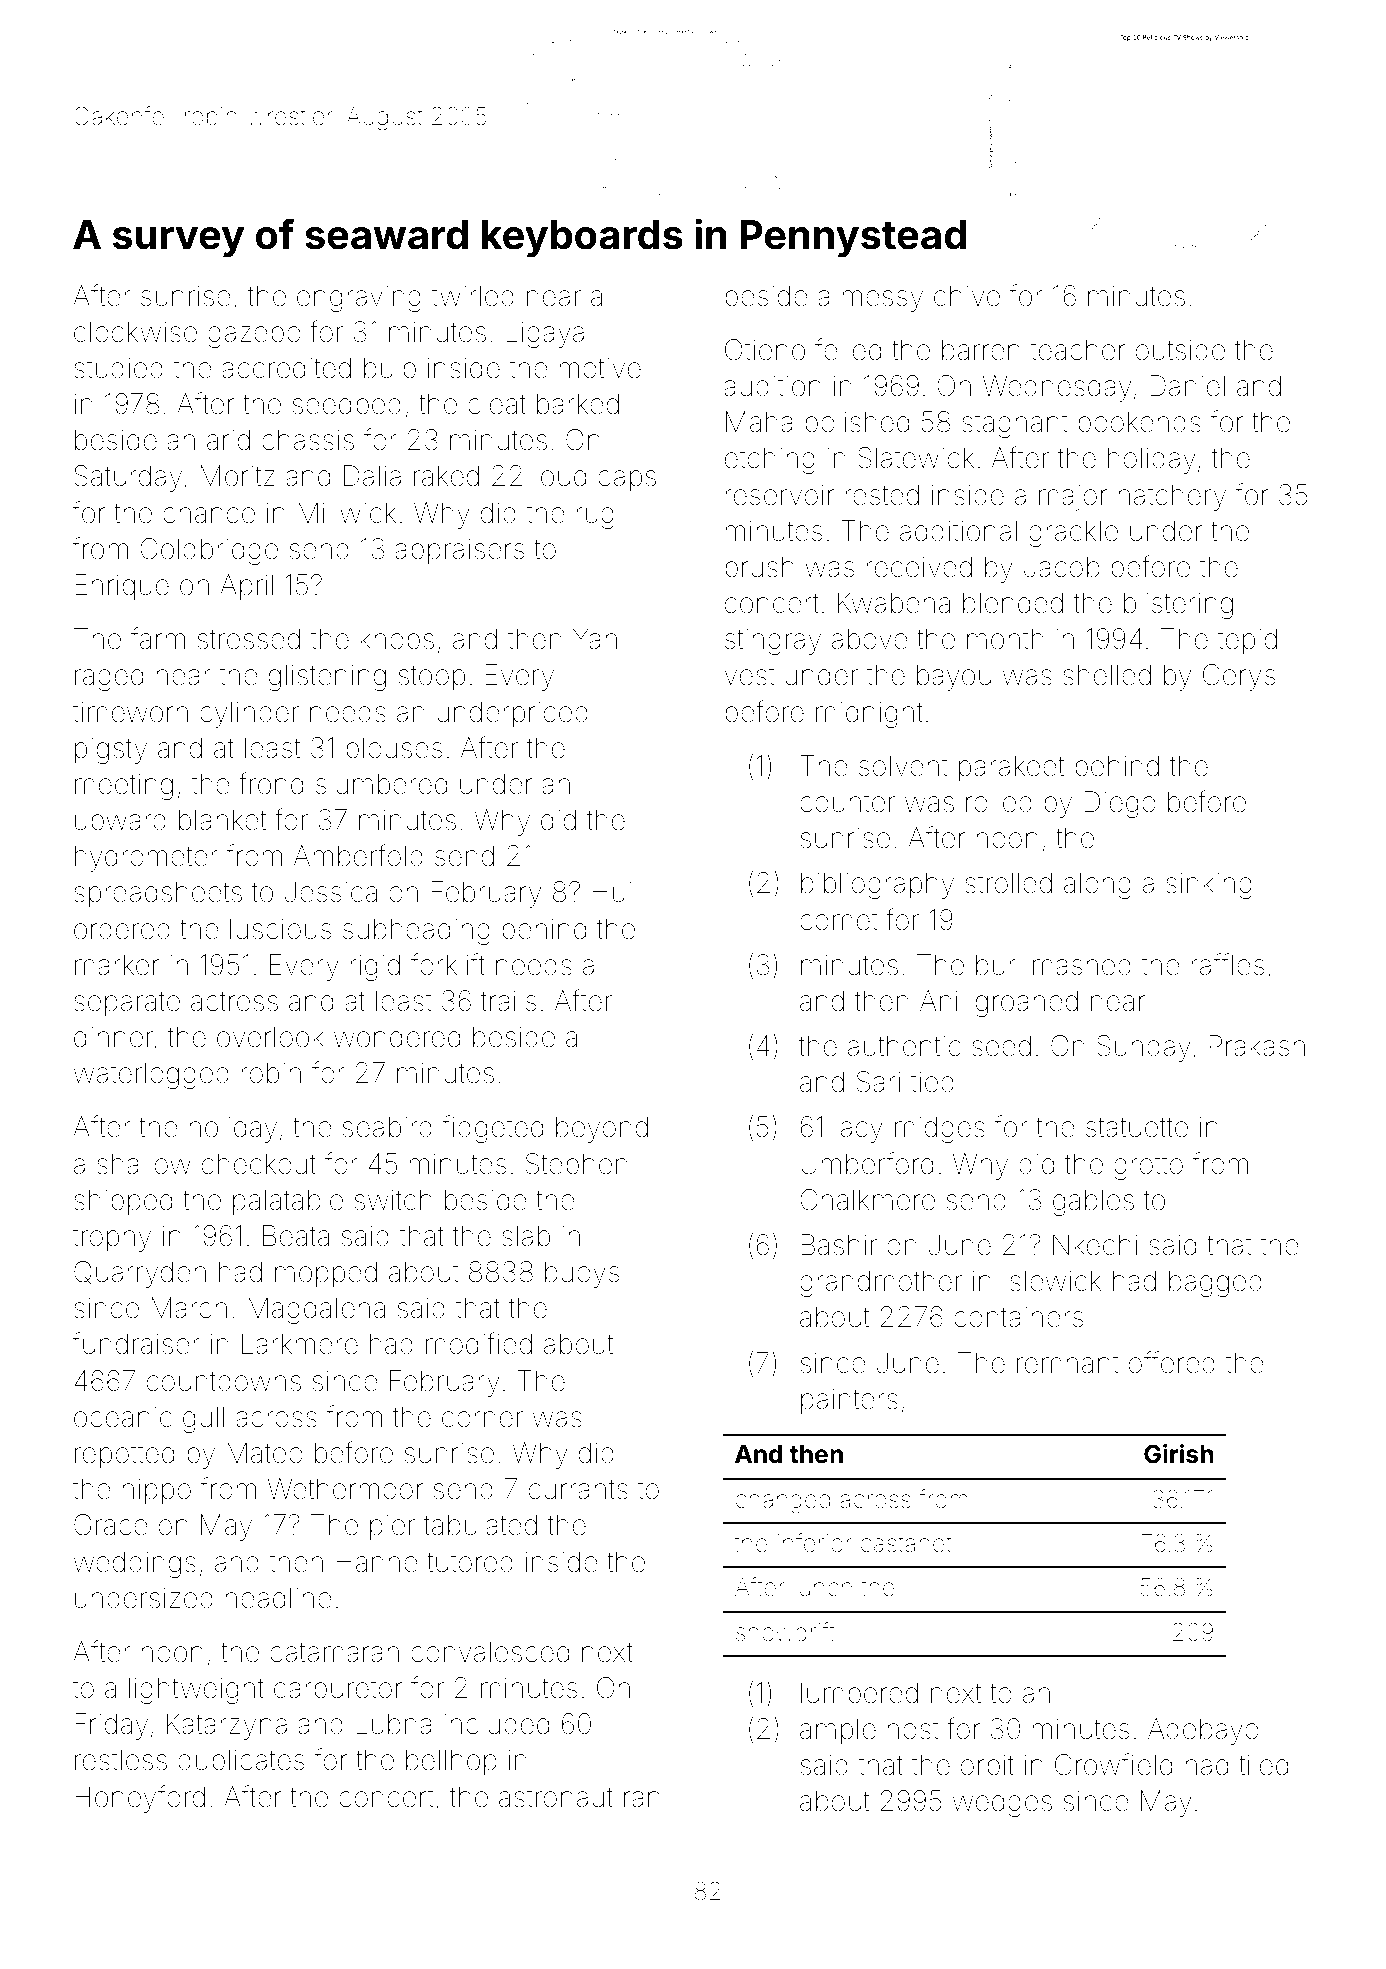 This image has width=1386, height=1969. What do you see at coordinates (270, 1037) in the image?
I see `overlook` at bounding box center [270, 1037].
